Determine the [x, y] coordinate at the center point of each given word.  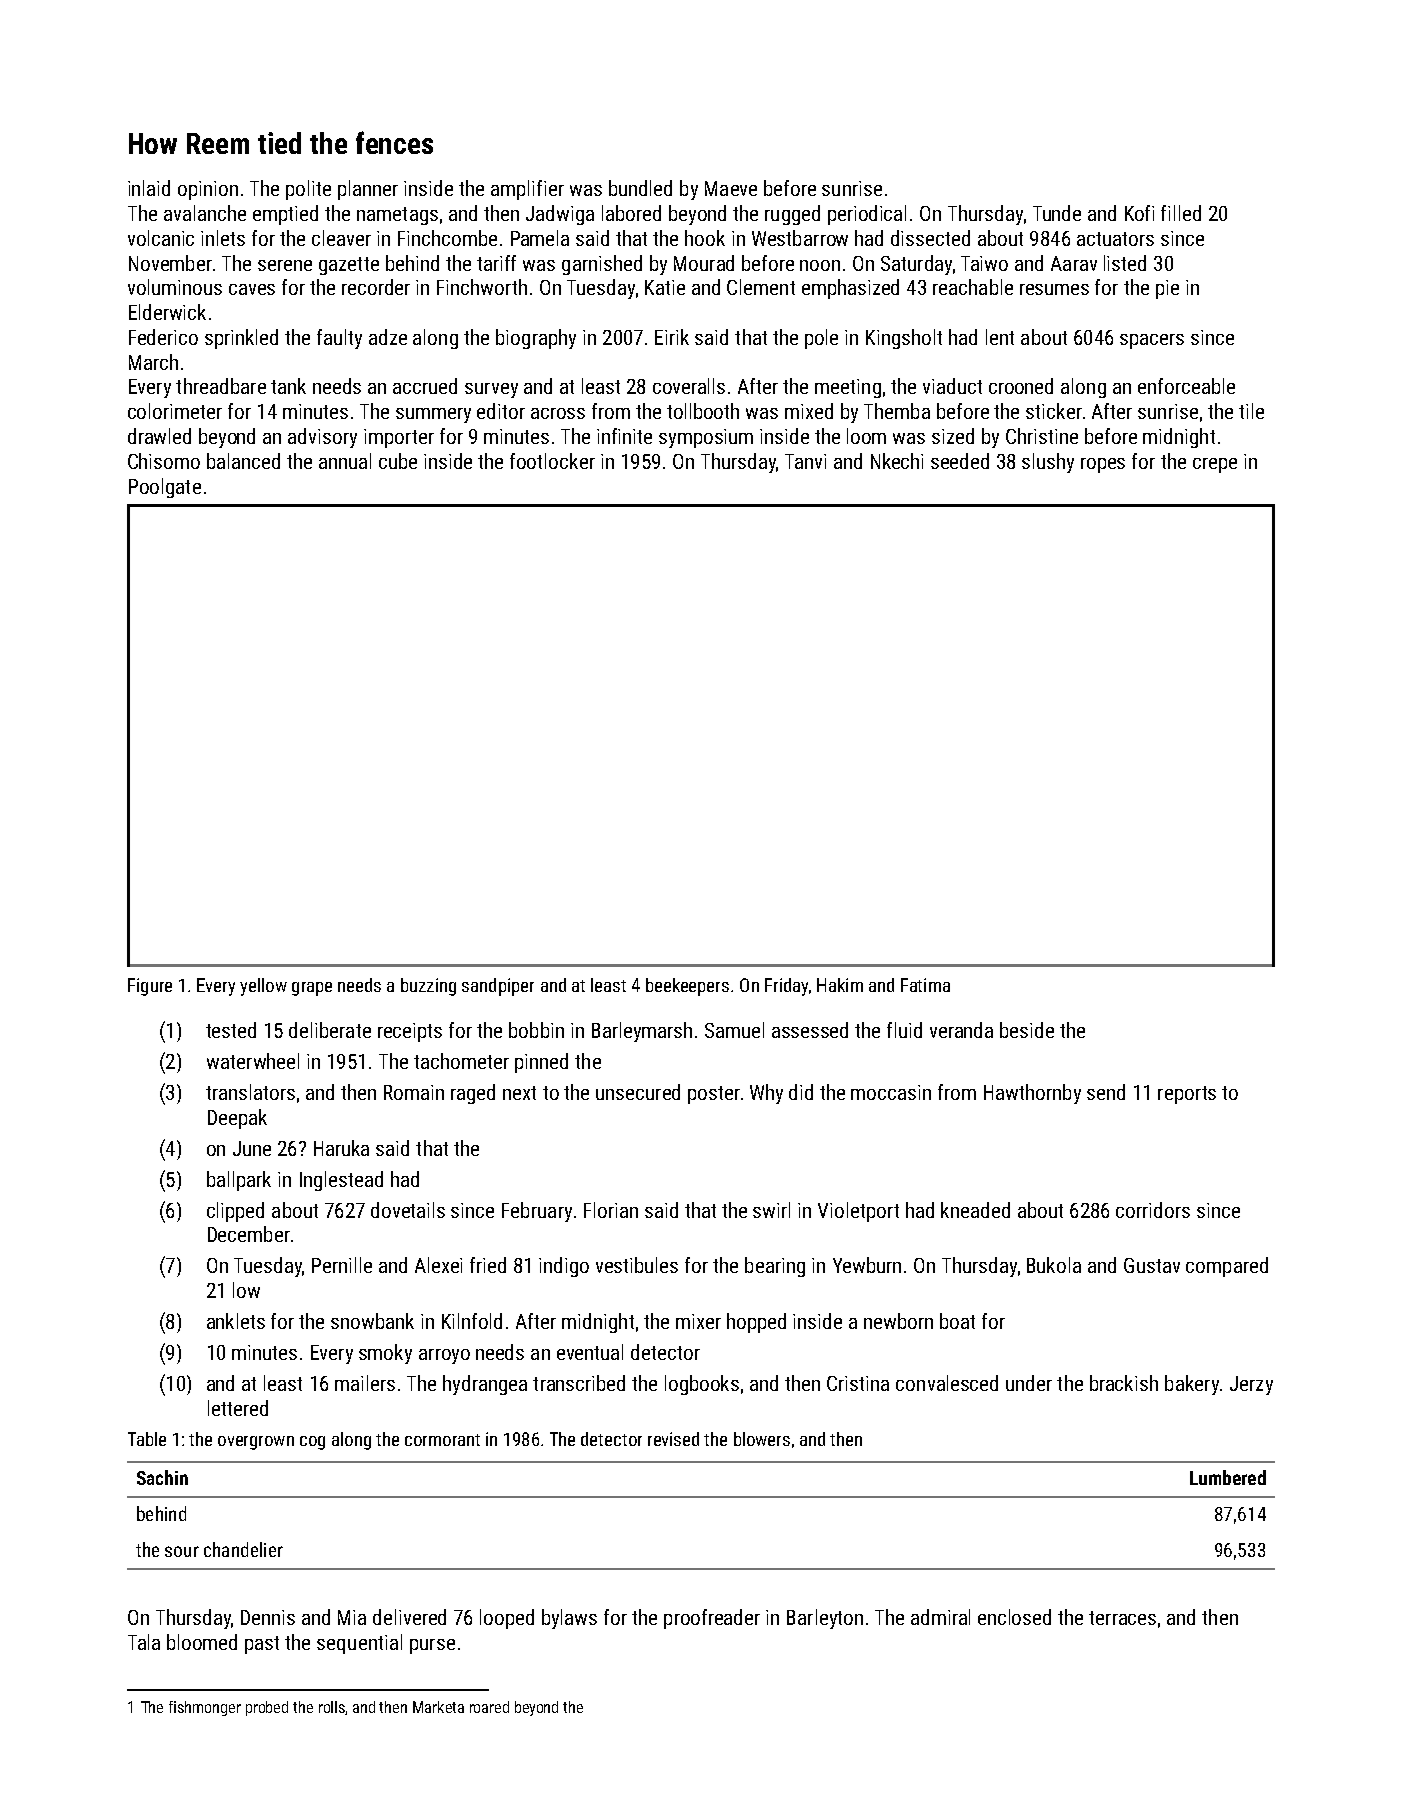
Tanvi [805, 461]
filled [1181, 213]
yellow [263, 987]
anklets [236, 1321]
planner [368, 190]
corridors [1153, 1210]
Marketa [438, 1707]
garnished [602, 265]
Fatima [925, 985]
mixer [698, 1321]
